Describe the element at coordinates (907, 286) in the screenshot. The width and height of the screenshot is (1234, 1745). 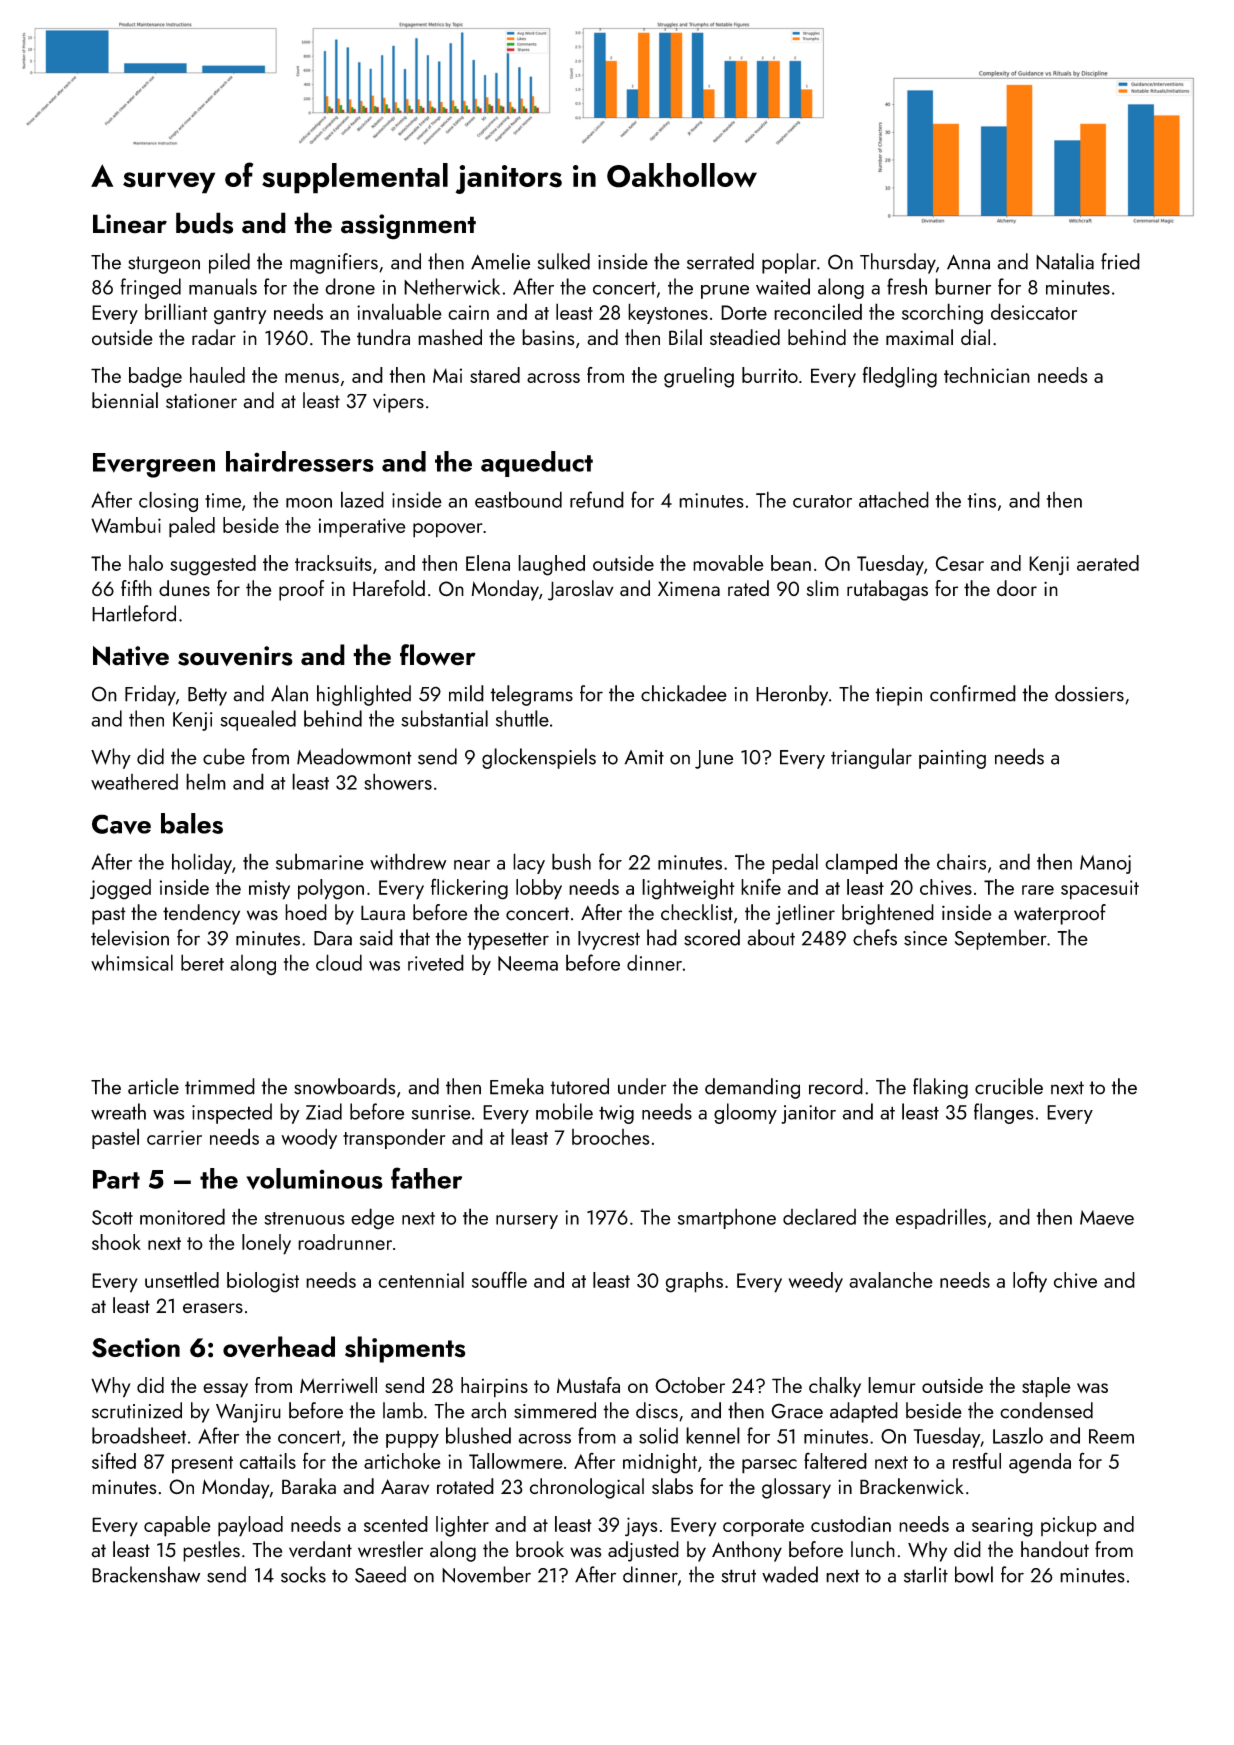
I see `fresh` at that location.
